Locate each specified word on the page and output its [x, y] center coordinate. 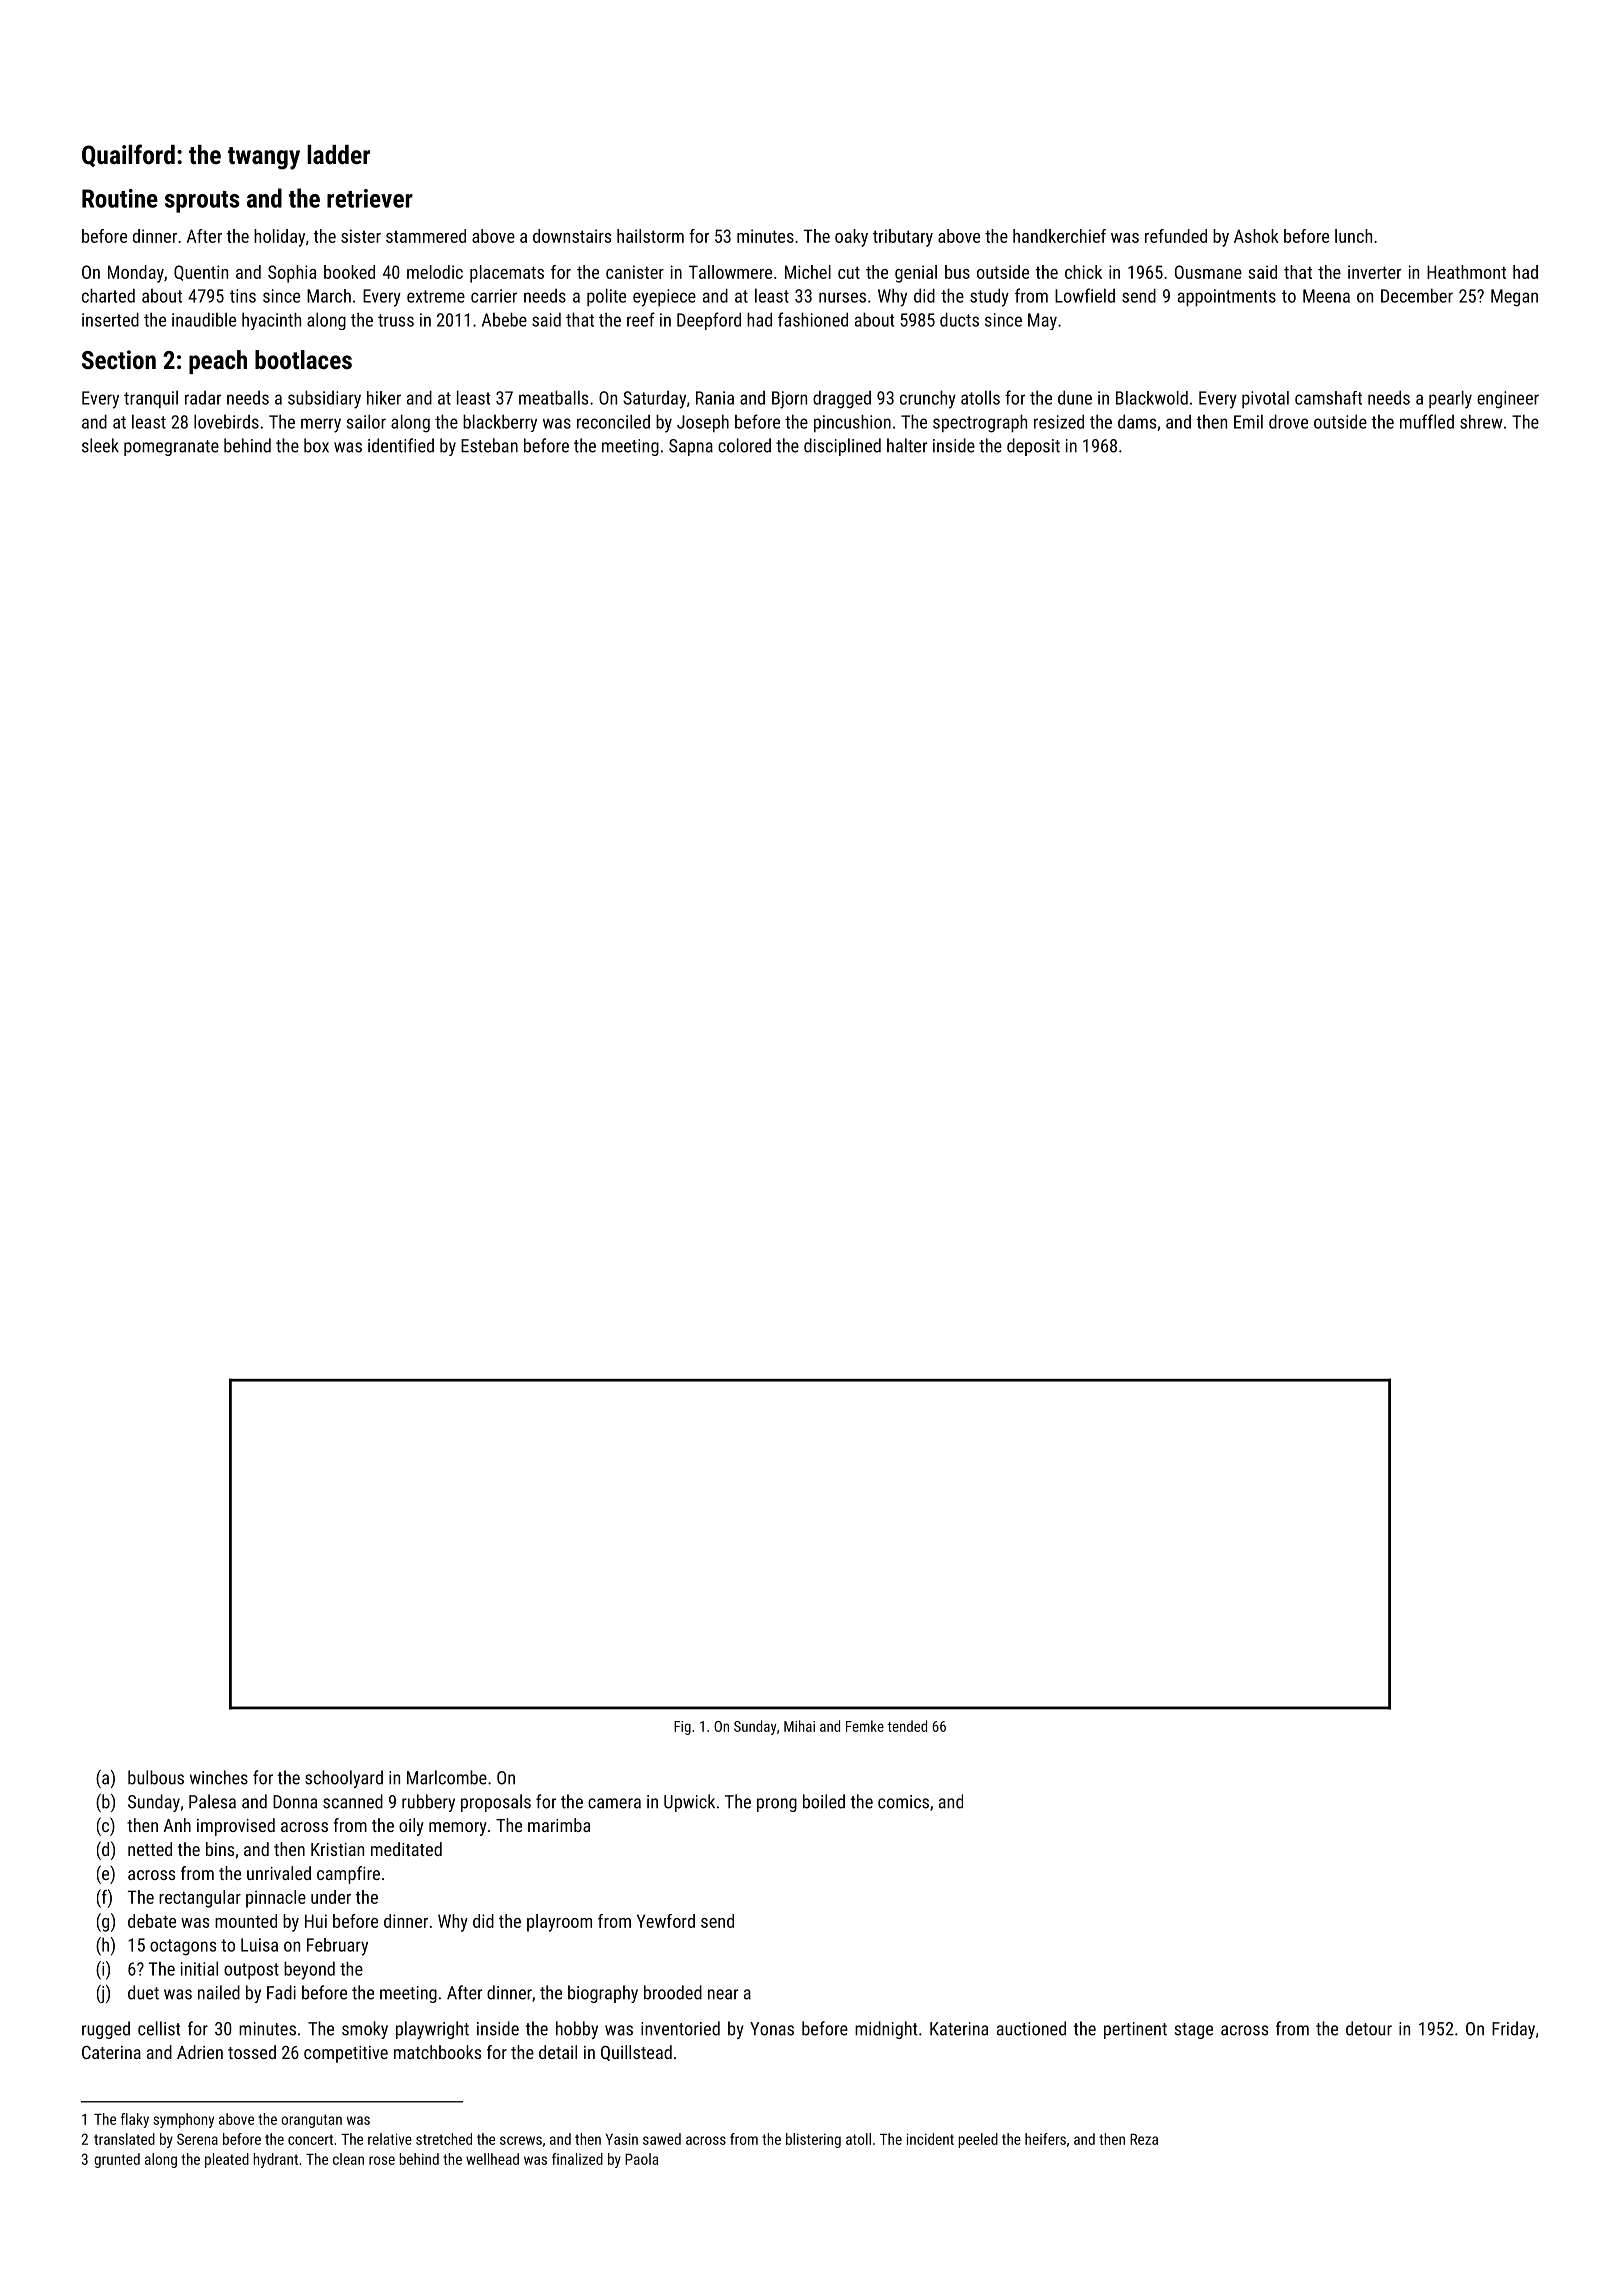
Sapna [691, 447]
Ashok [1256, 236]
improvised [236, 1827]
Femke [865, 1726]
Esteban [489, 445]
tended [907, 1726]
